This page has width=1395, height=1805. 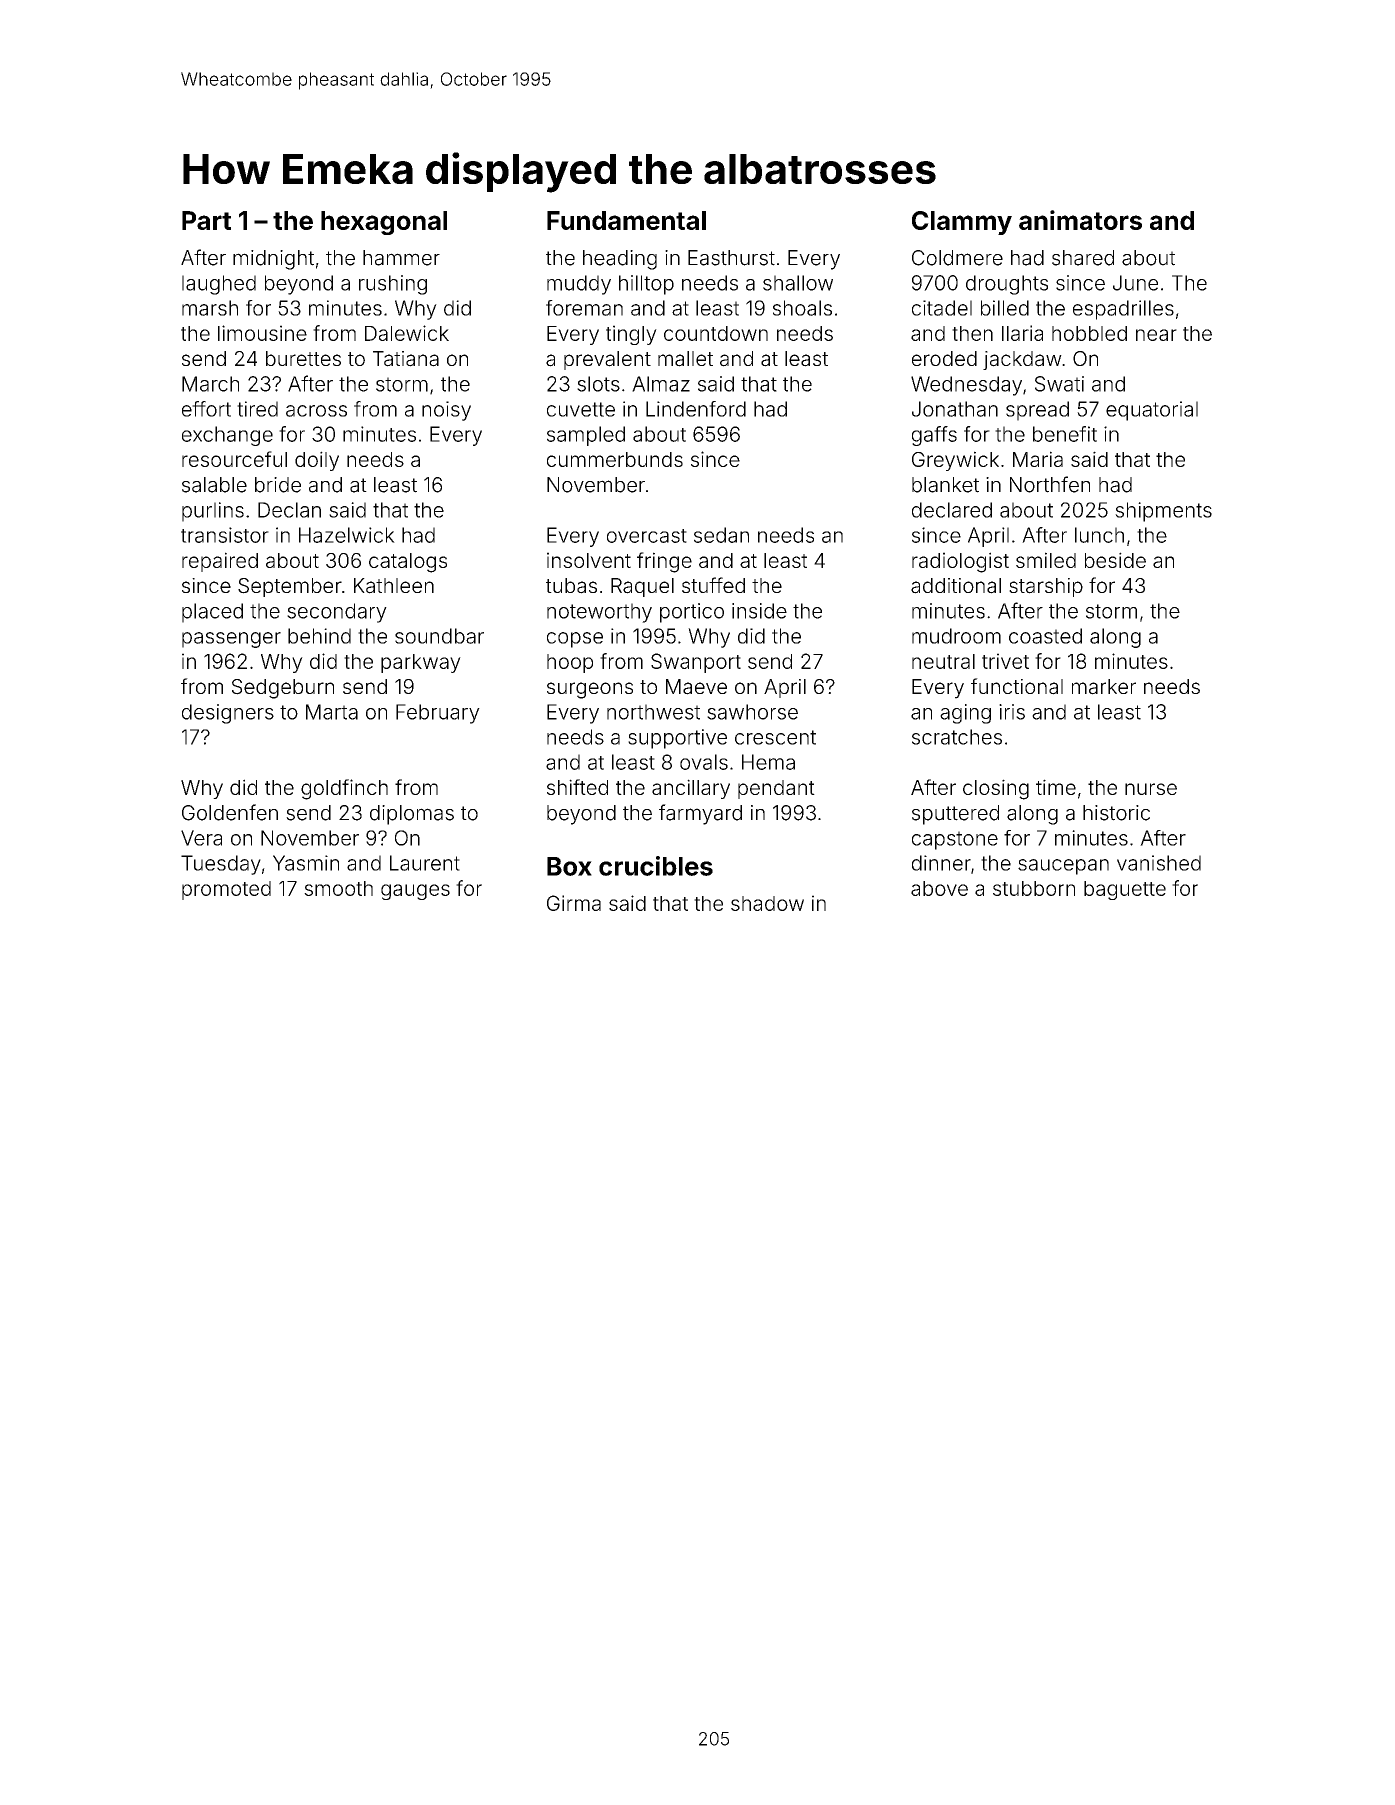 I want to click on equatorial, so click(x=1152, y=411).
